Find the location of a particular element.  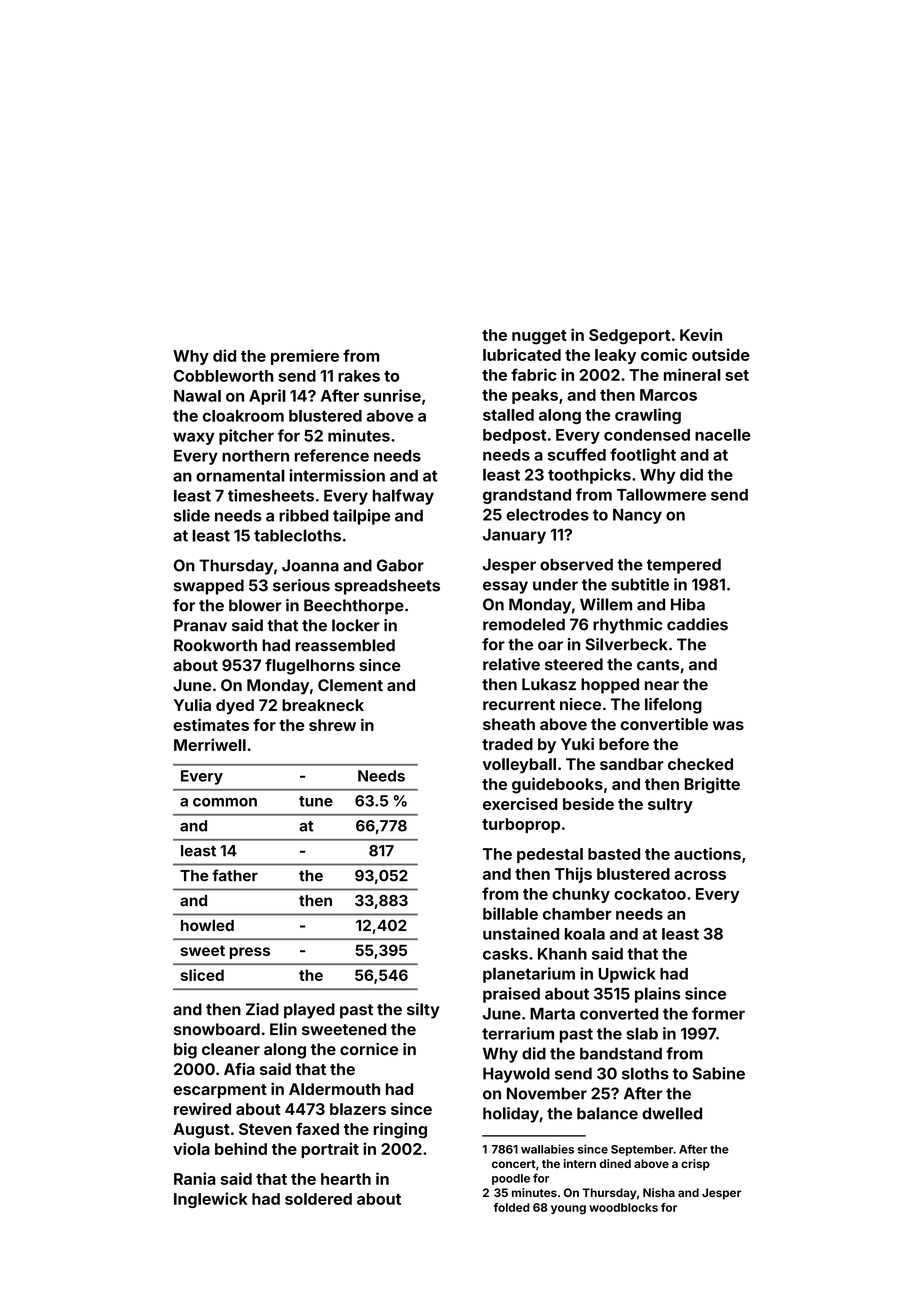

bedpost is located at coordinates (514, 436).
